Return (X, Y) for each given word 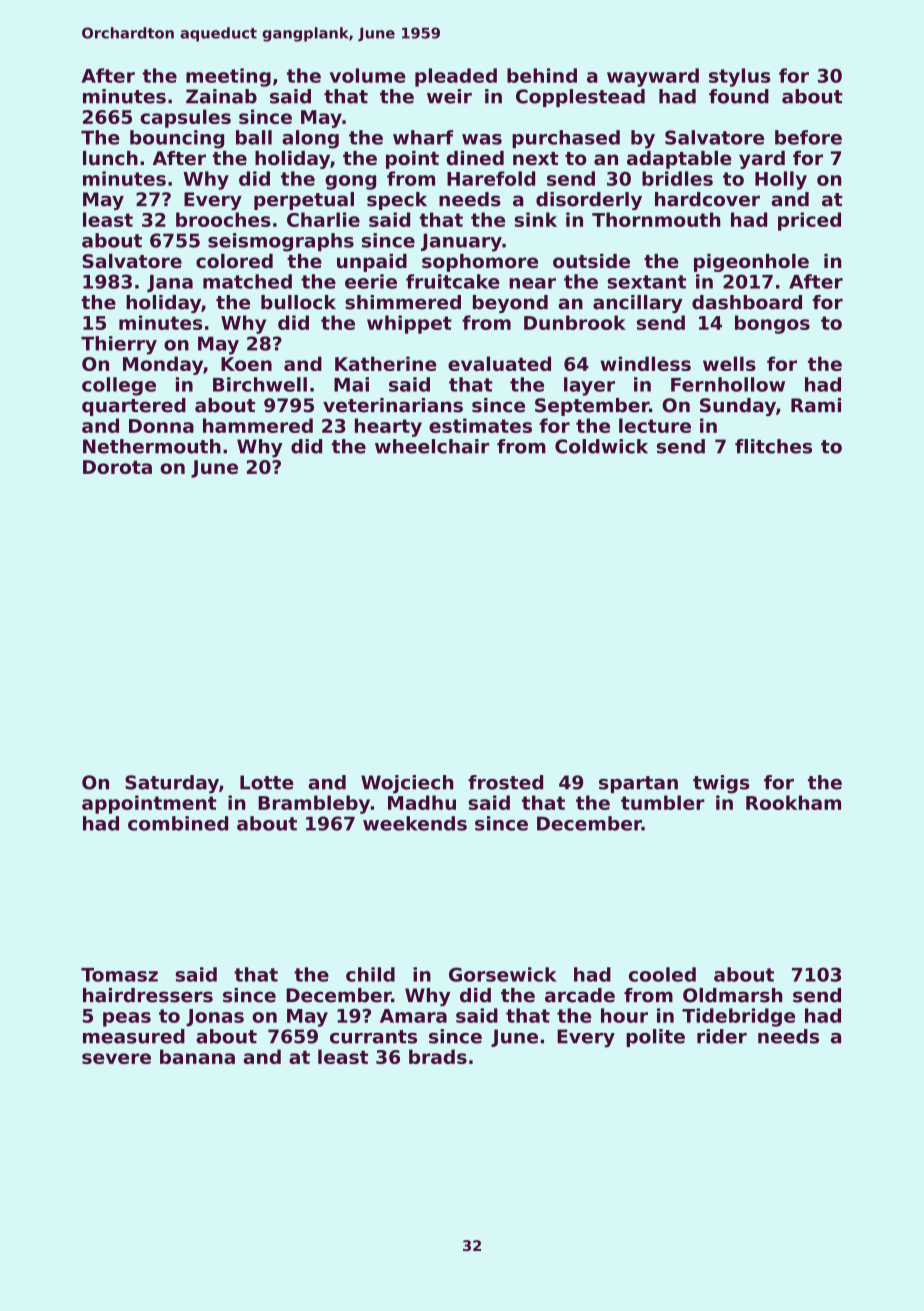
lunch (110, 158)
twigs (721, 784)
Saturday (172, 784)
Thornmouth (656, 219)
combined (178, 823)
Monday (163, 365)
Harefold (491, 178)
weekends (415, 823)
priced (809, 221)
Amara (413, 1016)
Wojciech (407, 784)
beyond (510, 304)
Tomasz (119, 975)
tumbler (663, 802)
